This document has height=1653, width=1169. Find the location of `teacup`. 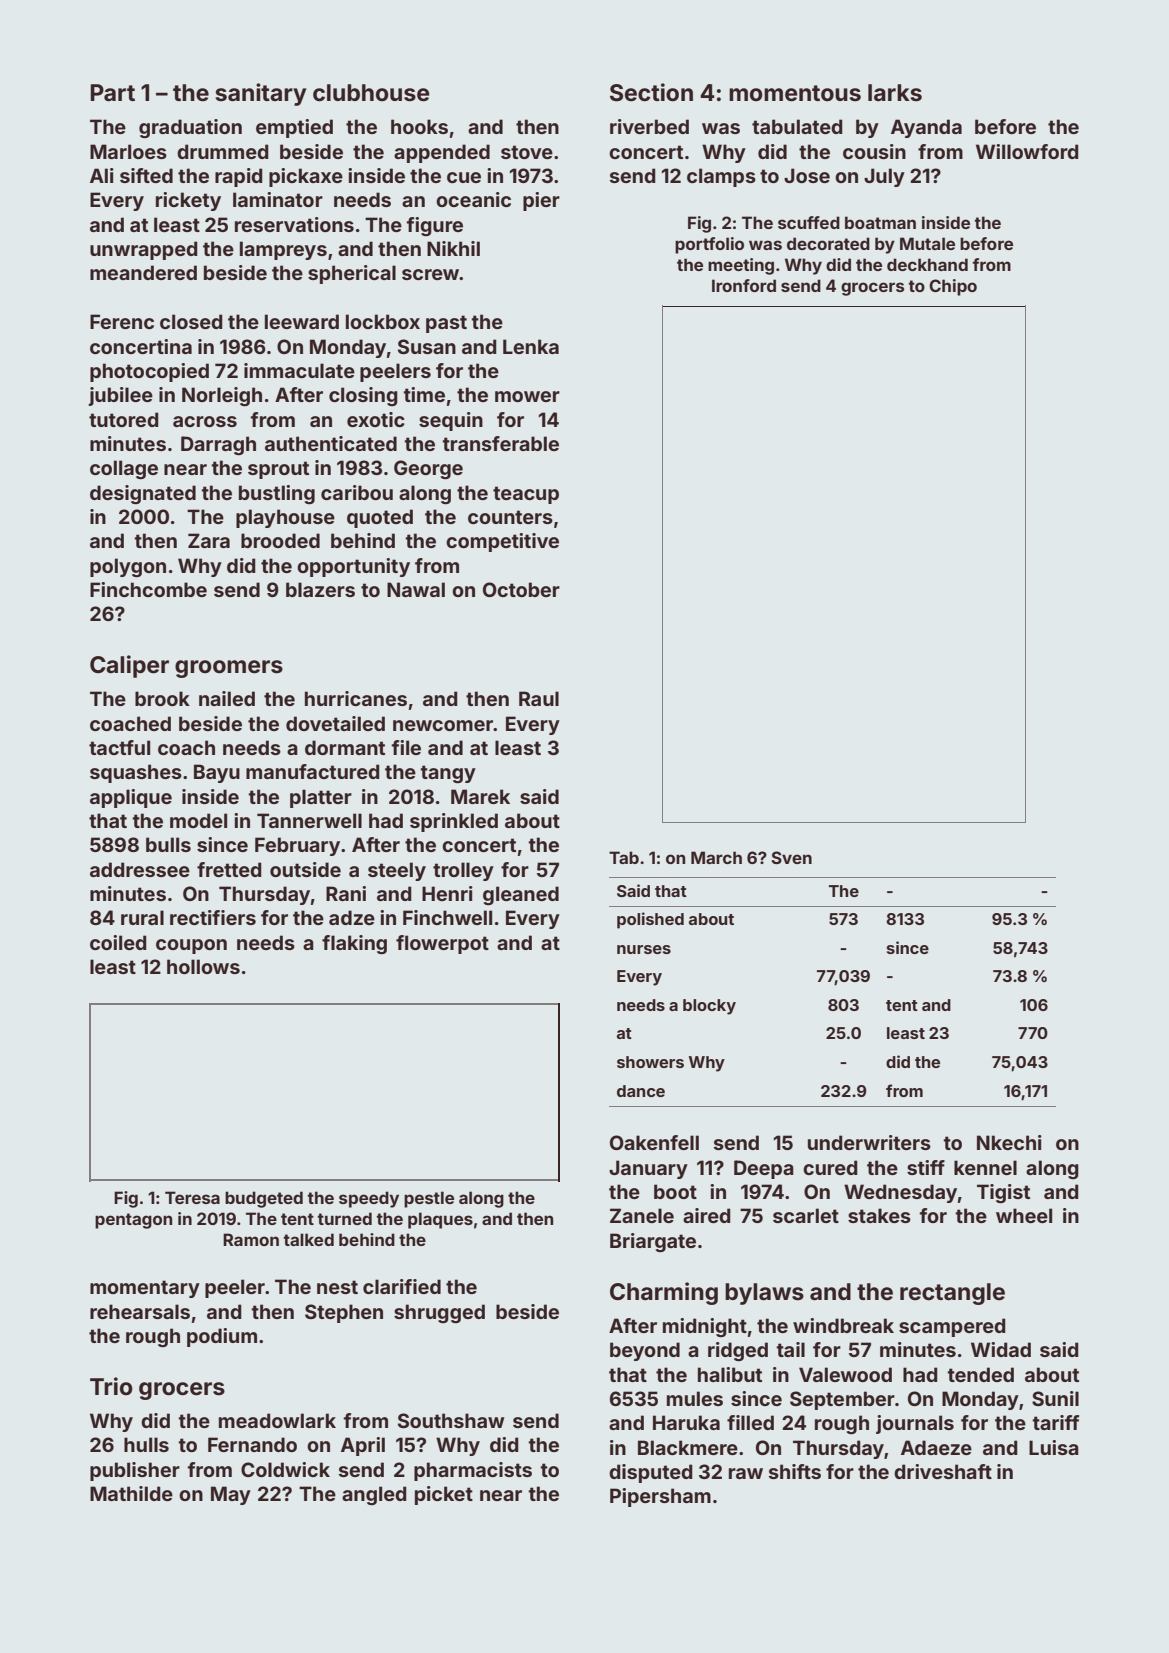

teacup is located at coordinates (526, 495).
